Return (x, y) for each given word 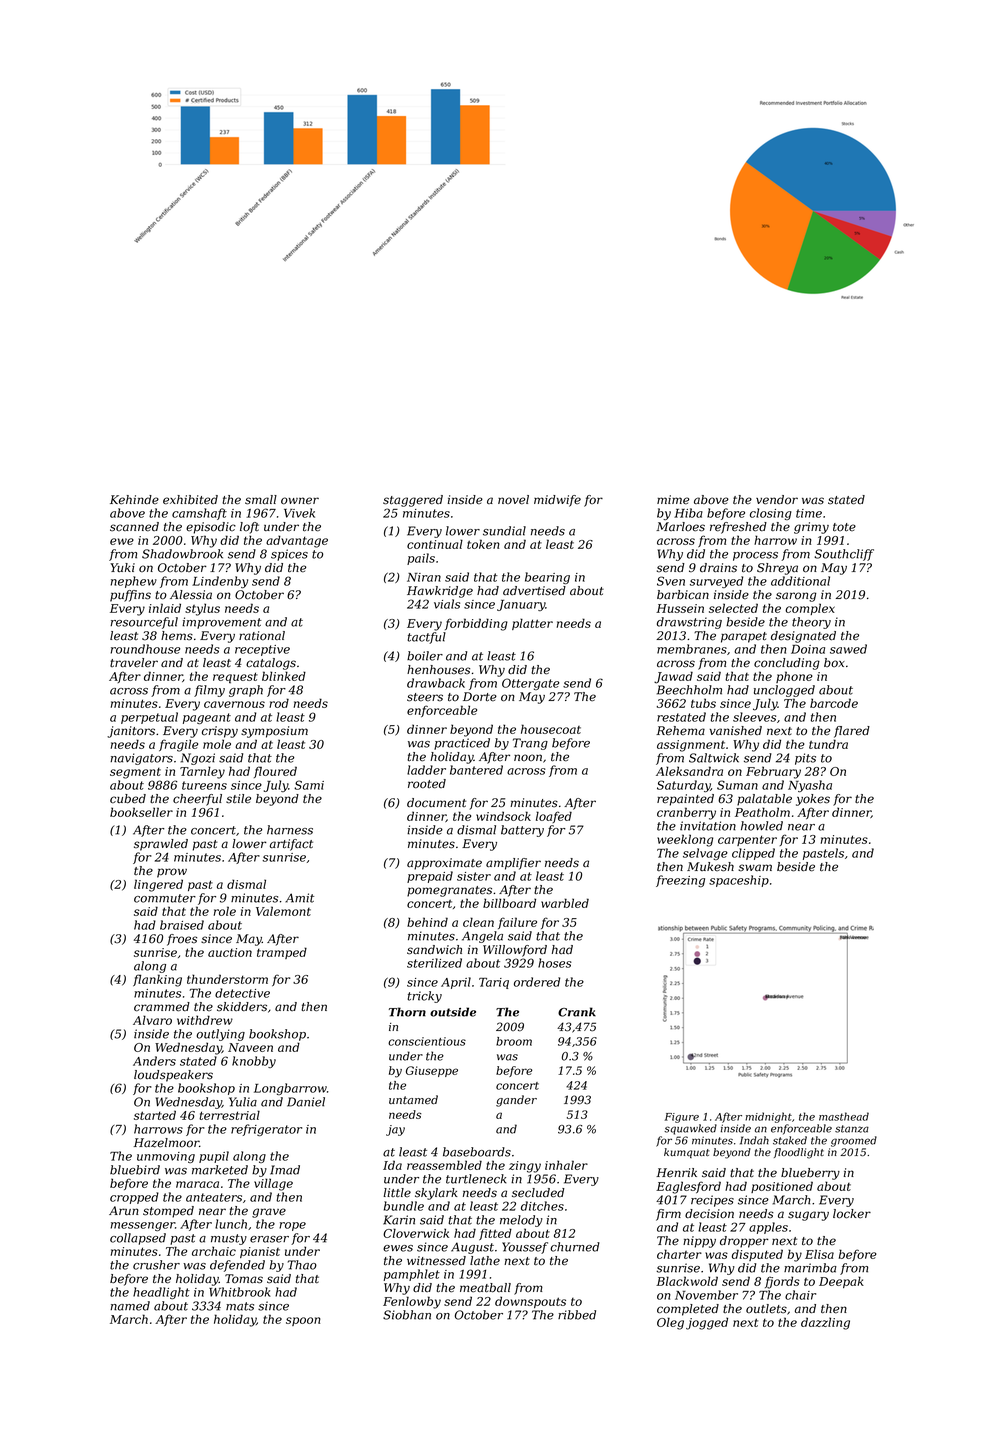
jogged (707, 1323)
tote (844, 527)
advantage (297, 541)
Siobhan (407, 1315)
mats (240, 1306)
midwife (557, 501)
